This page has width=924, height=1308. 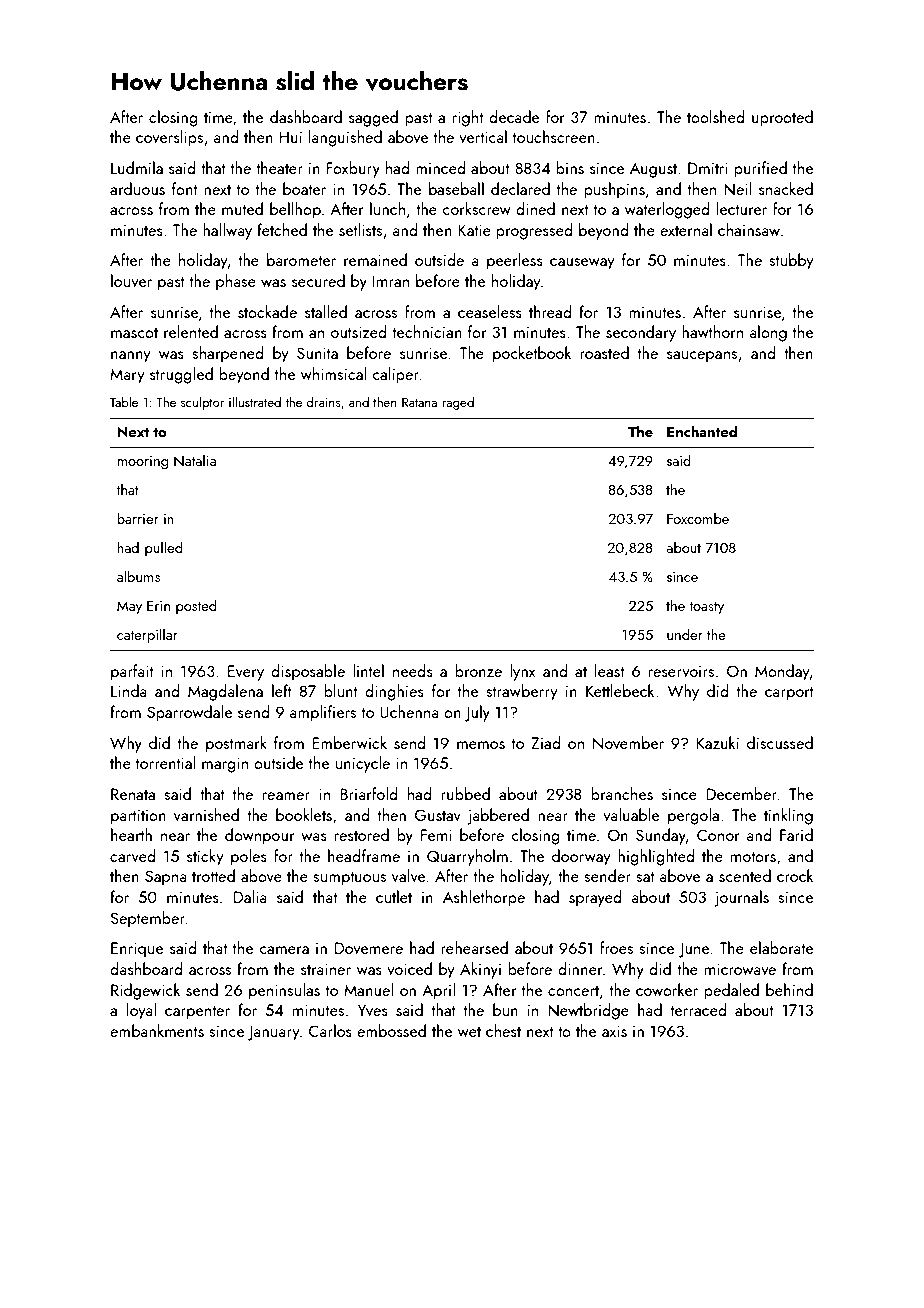 I want to click on posted, so click(x=196, y=606).
